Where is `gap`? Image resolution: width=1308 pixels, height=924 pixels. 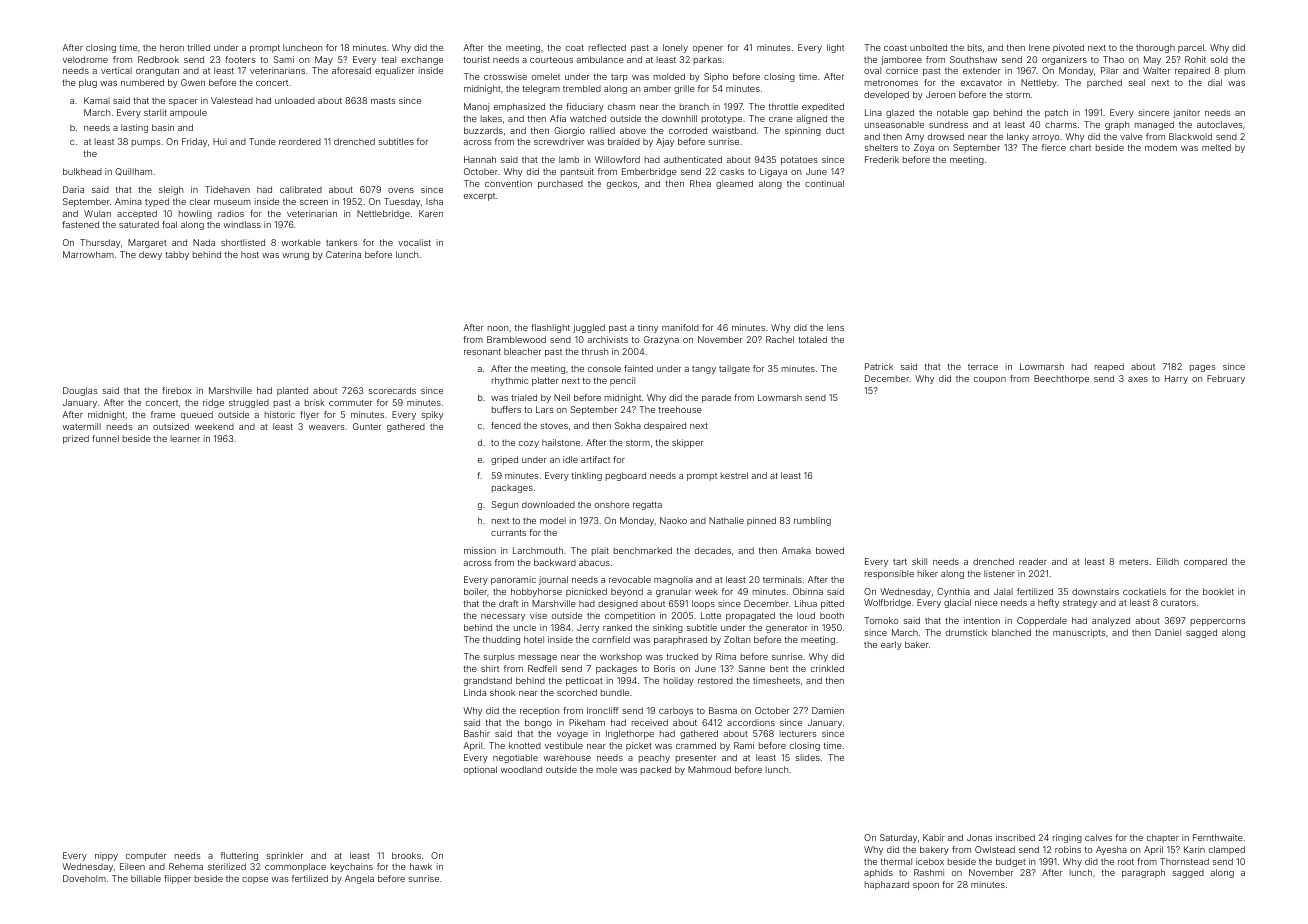 gap is located at coordinates (981, 114).
